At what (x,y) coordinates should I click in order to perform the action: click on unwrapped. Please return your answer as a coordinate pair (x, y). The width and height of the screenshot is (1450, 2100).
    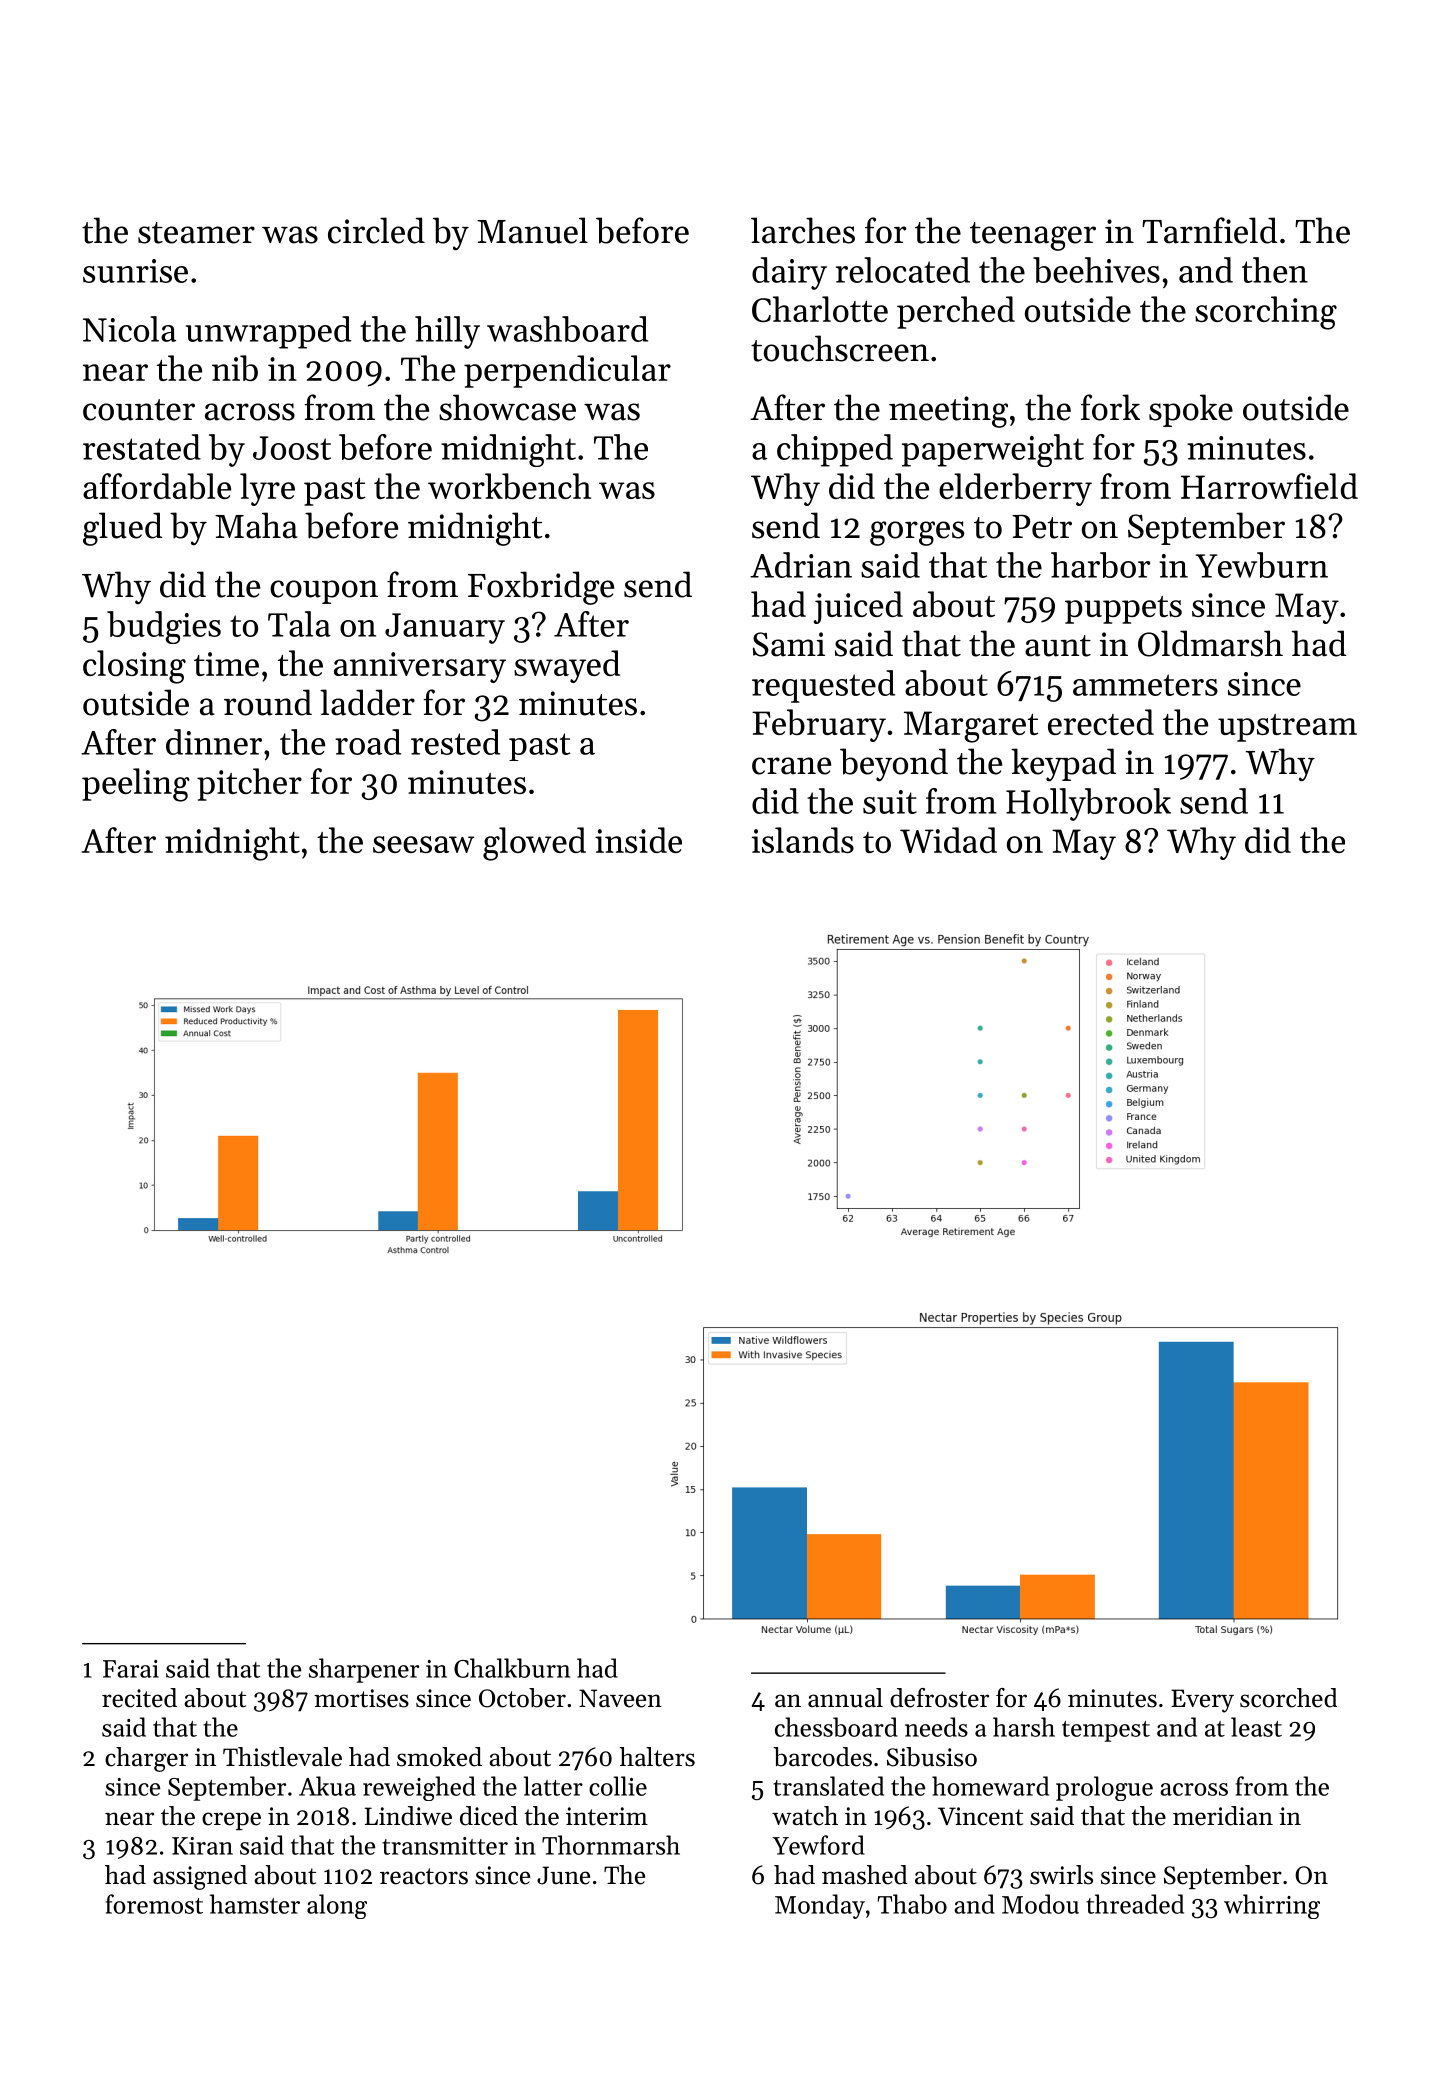
    Looking at the image, I should click on (268, 332).
